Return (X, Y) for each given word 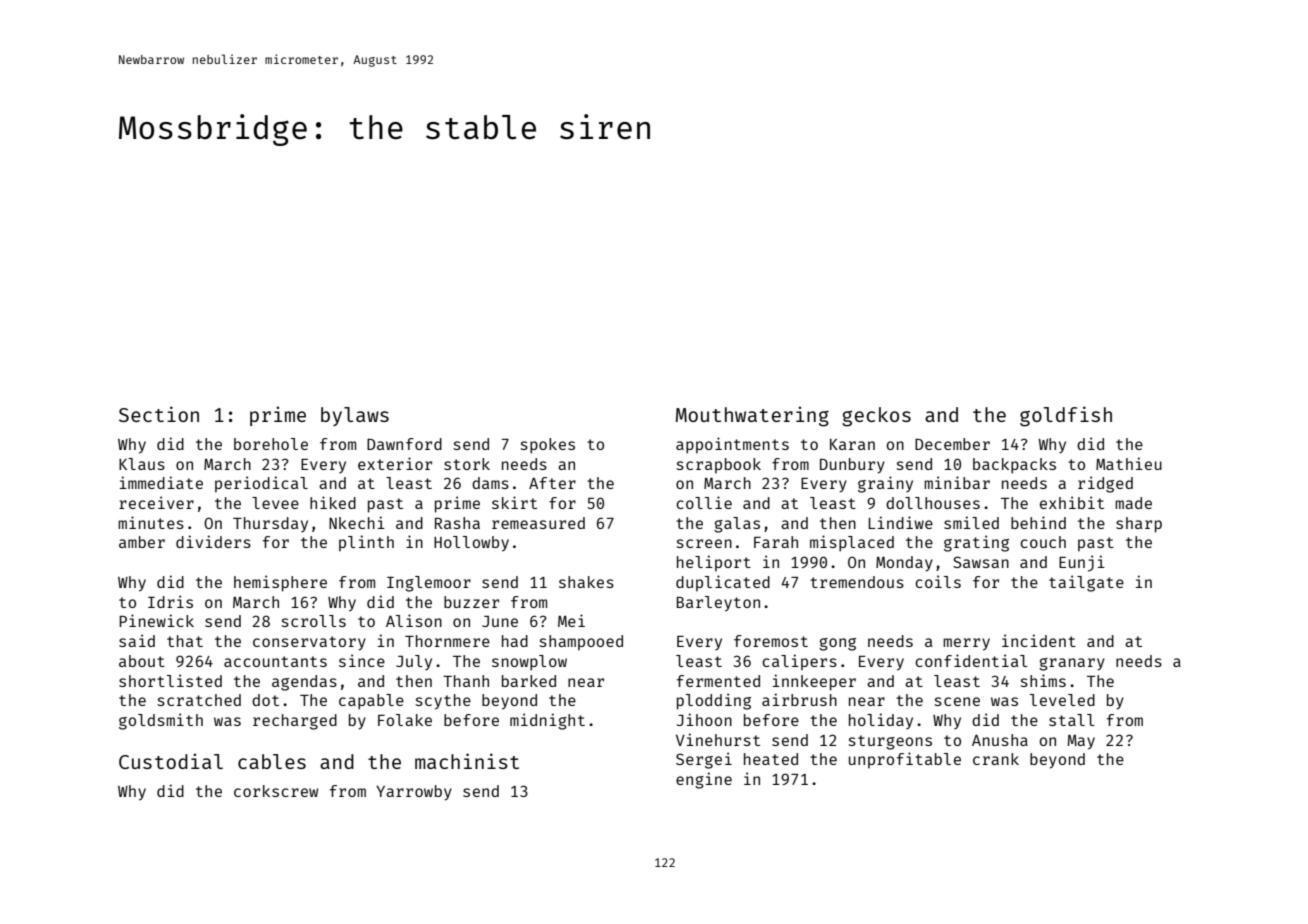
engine (704, 780)
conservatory (309, 643)
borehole (271, 444)
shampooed (581, 643)
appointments (732, 445)
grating (976, 543)
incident (1039, 640)
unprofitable (905, 760)
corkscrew (276, 791)
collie (704, 502)
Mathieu (1129, 463)
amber (142, 542)
